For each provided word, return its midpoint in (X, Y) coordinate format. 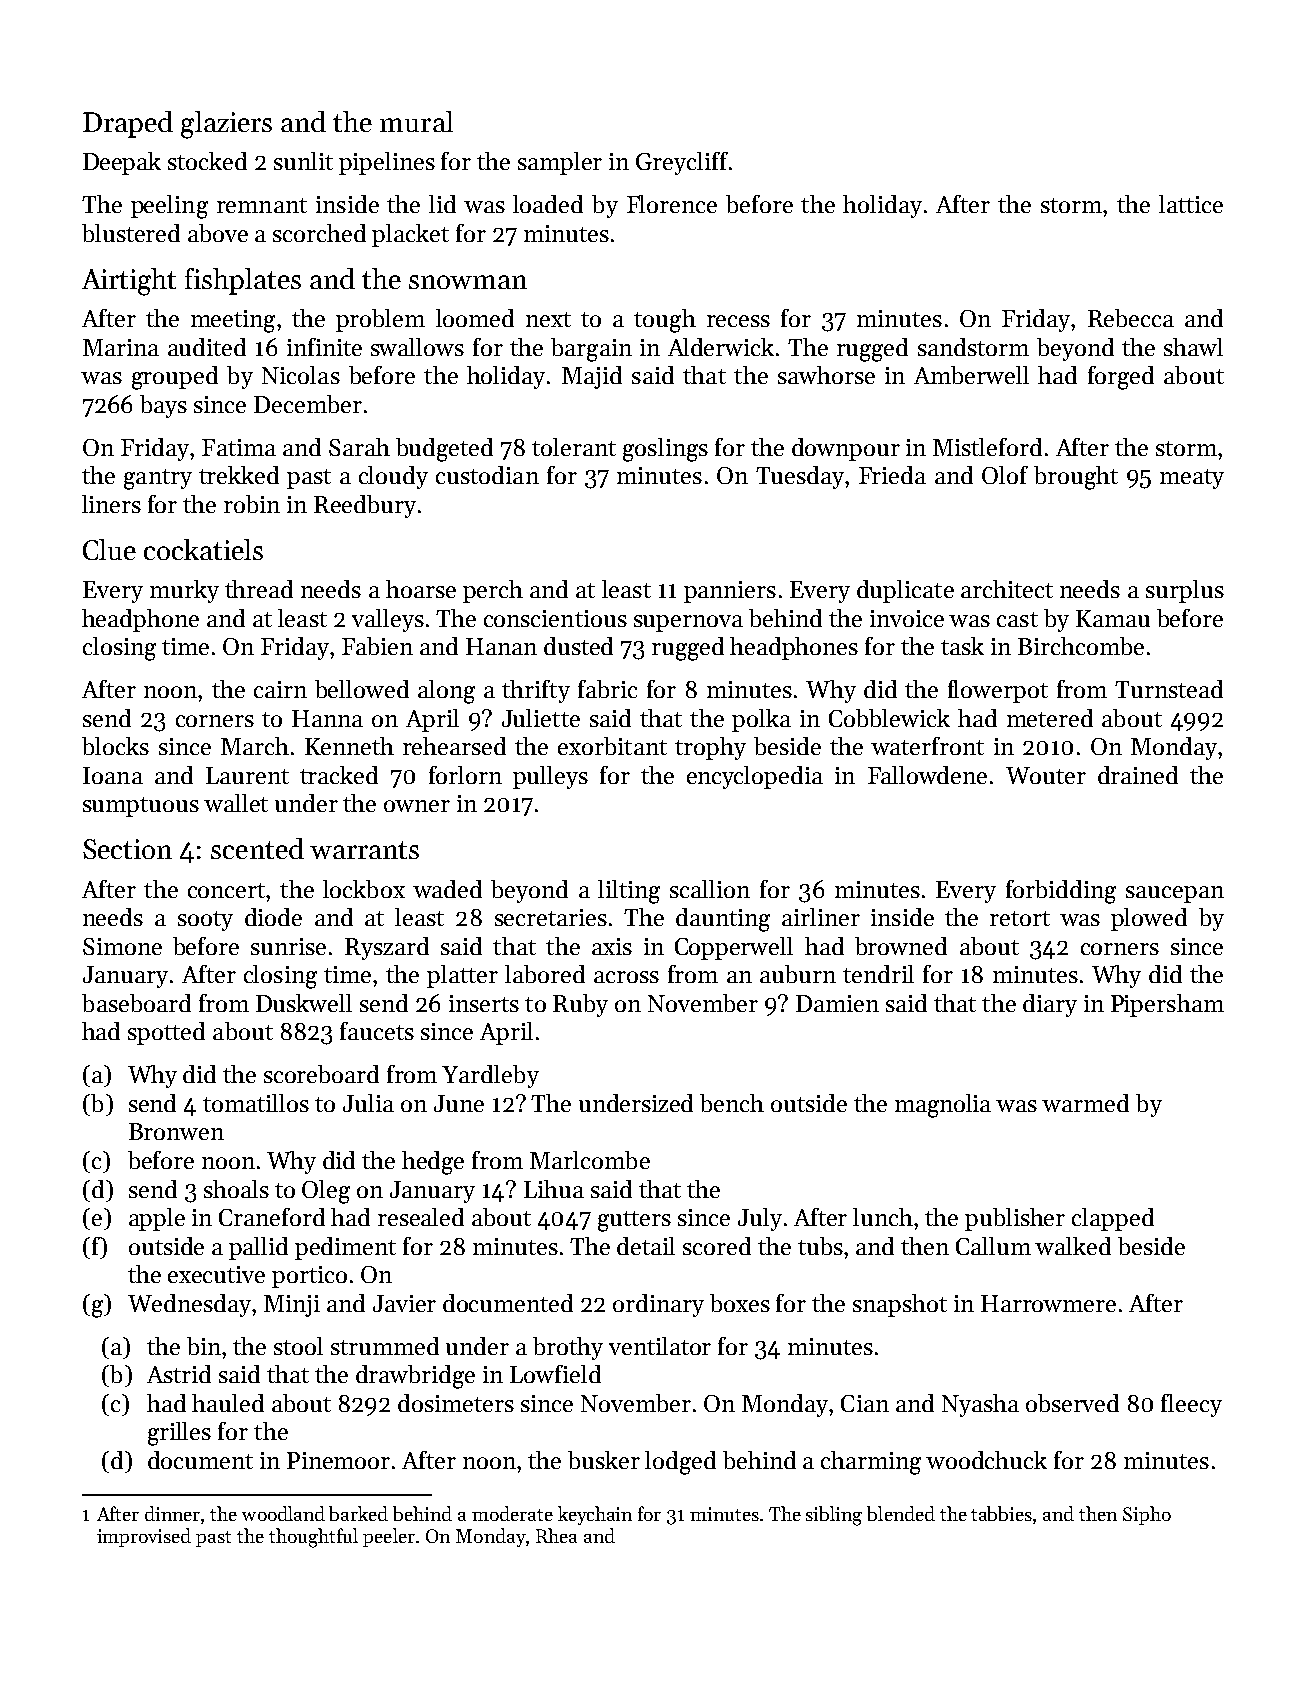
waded (447, 889)
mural (416, 121)
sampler (560, 163)
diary (1050, 1005)
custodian (487, 475)
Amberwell (971, 375)
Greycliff (682, 163)
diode (273, 917)
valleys (388, 620)
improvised (144, 1537)
